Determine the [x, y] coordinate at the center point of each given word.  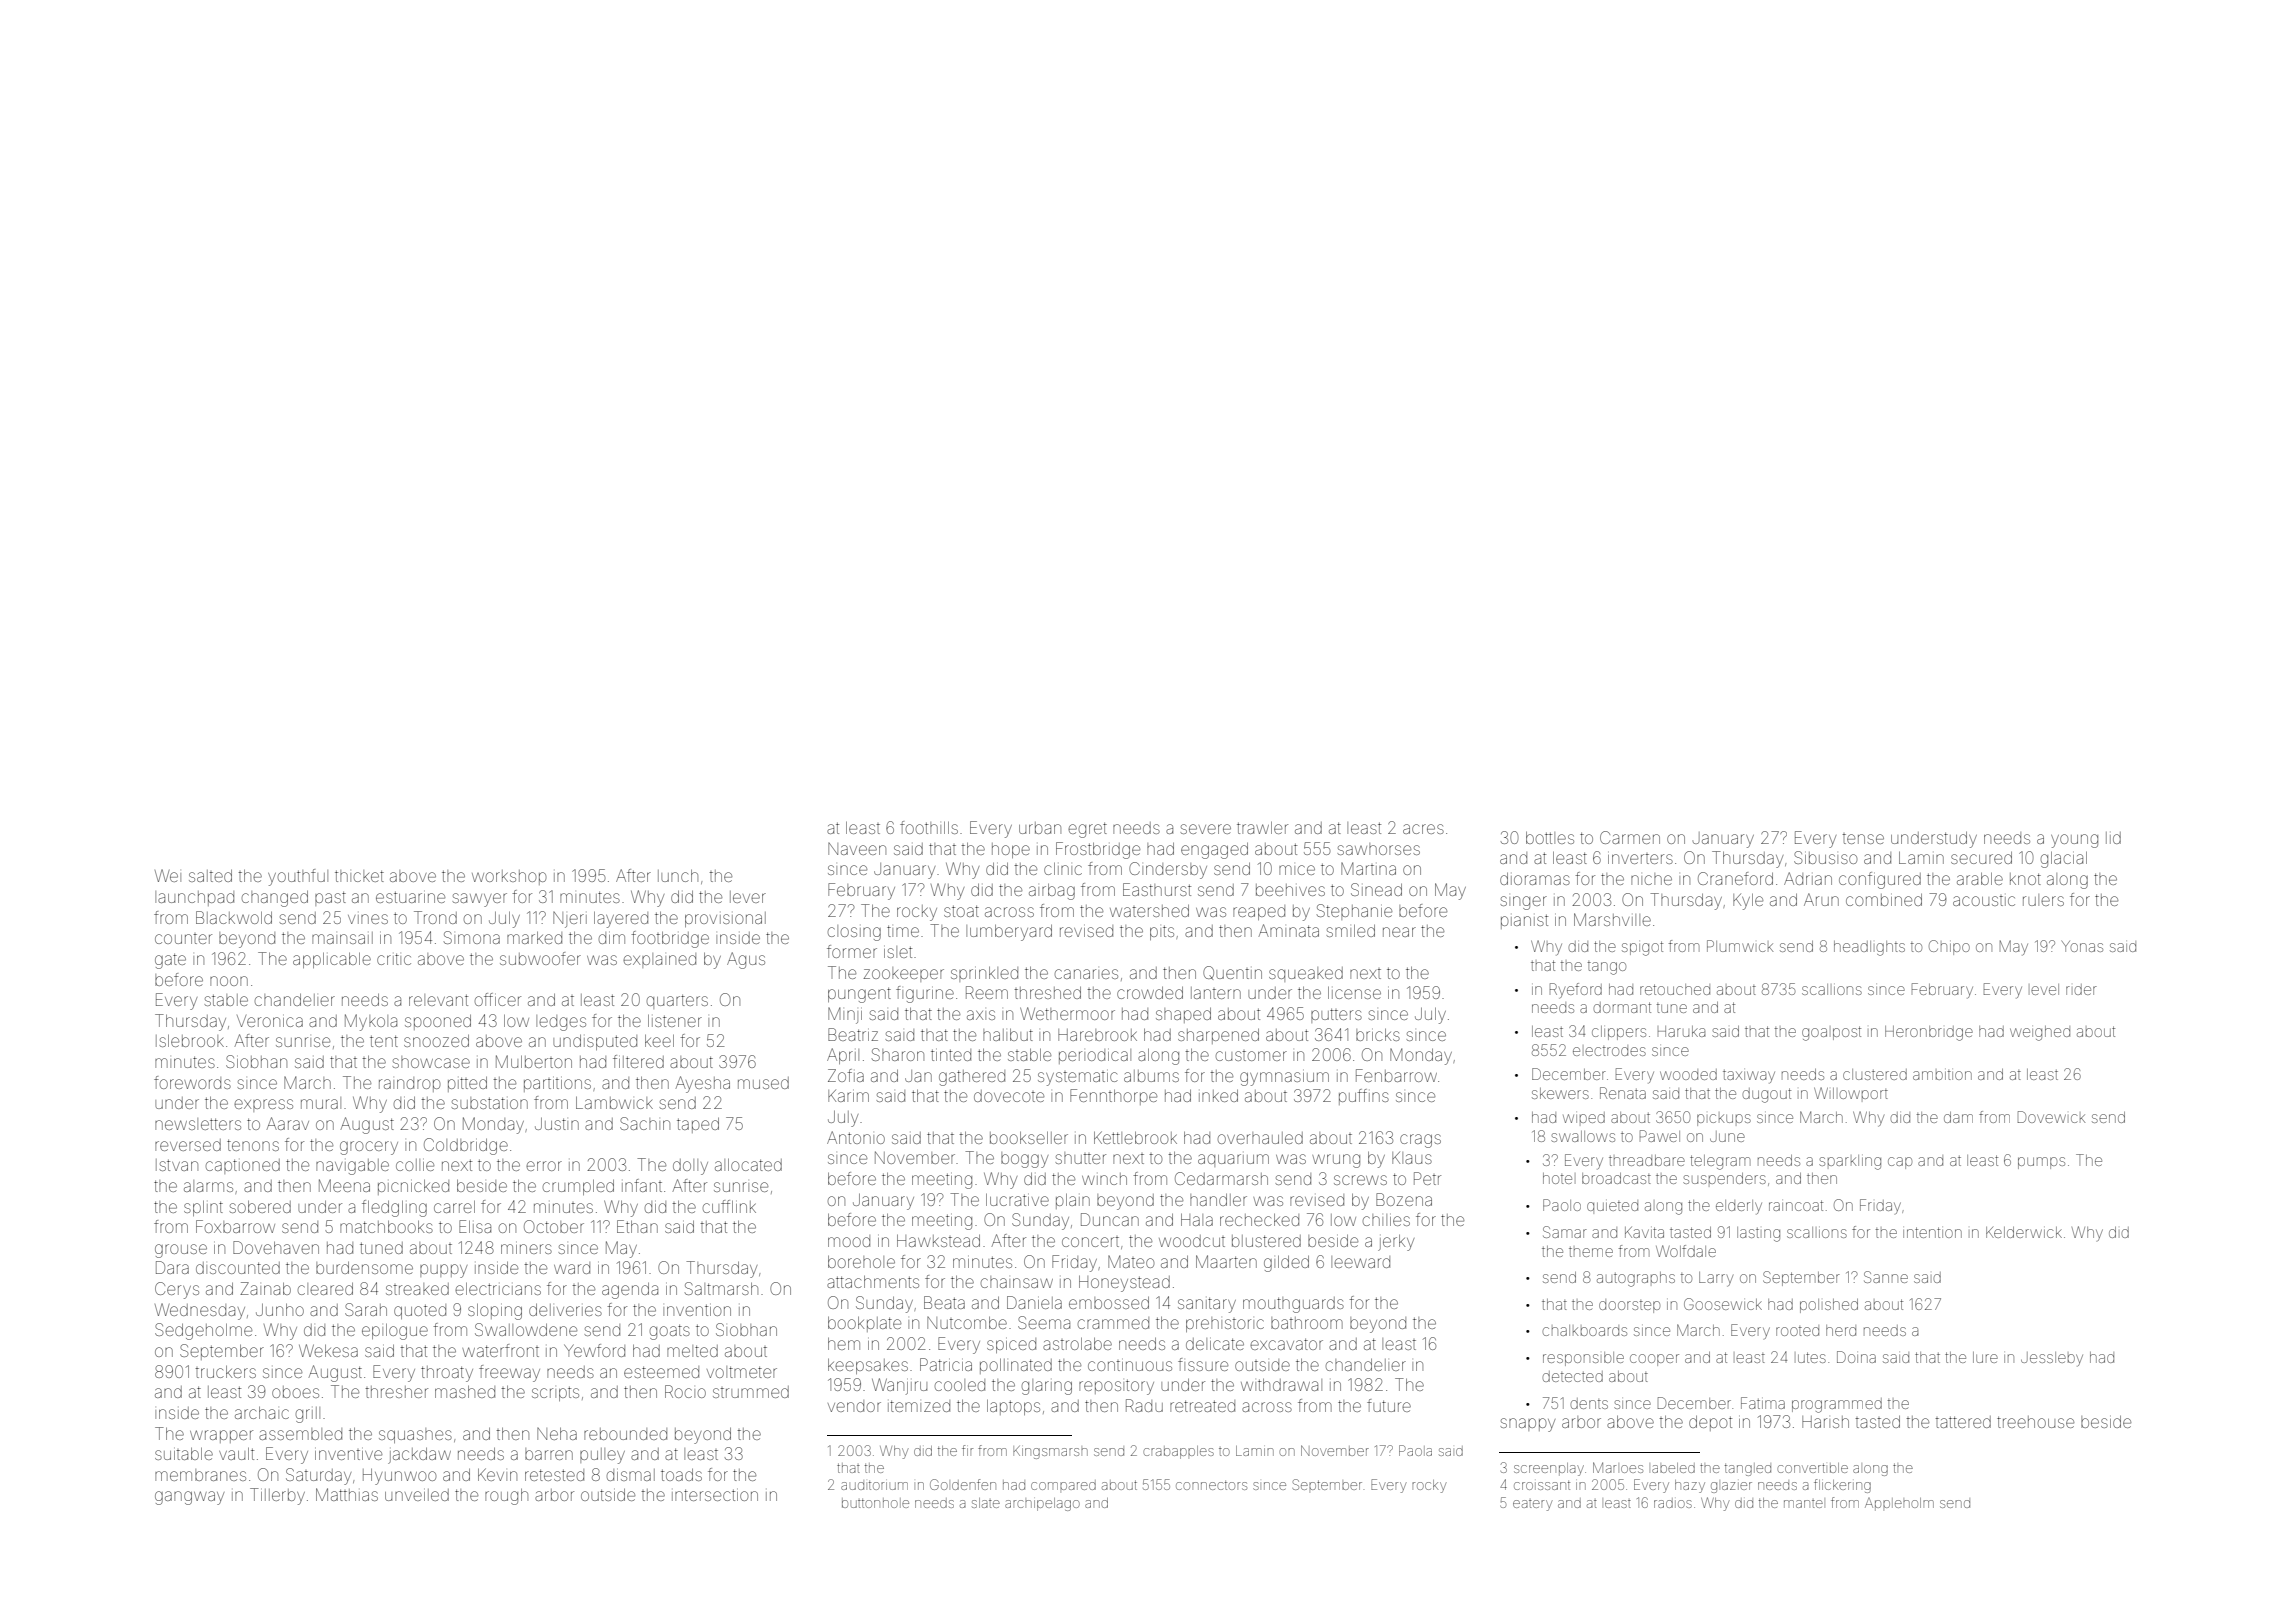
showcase [431, 1062]
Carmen [1630, 837]
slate [986, 1503]
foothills [929, 827]
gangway [189, 1498]
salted [210, 876]
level [2045, 989]
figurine [925, 994]
